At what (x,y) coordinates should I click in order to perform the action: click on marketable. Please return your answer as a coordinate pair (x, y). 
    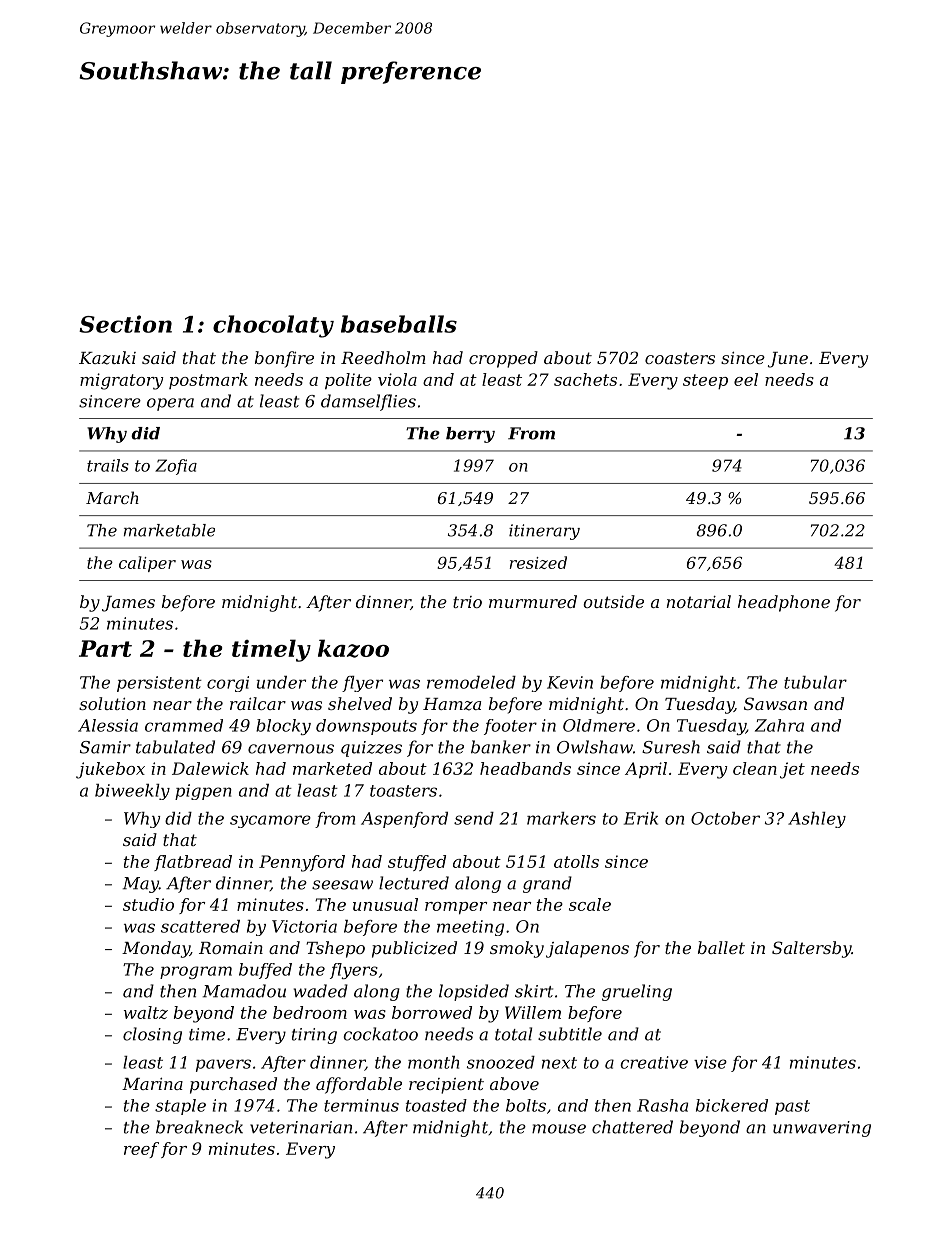
    Looking at the image, I should click on (169, 530).
